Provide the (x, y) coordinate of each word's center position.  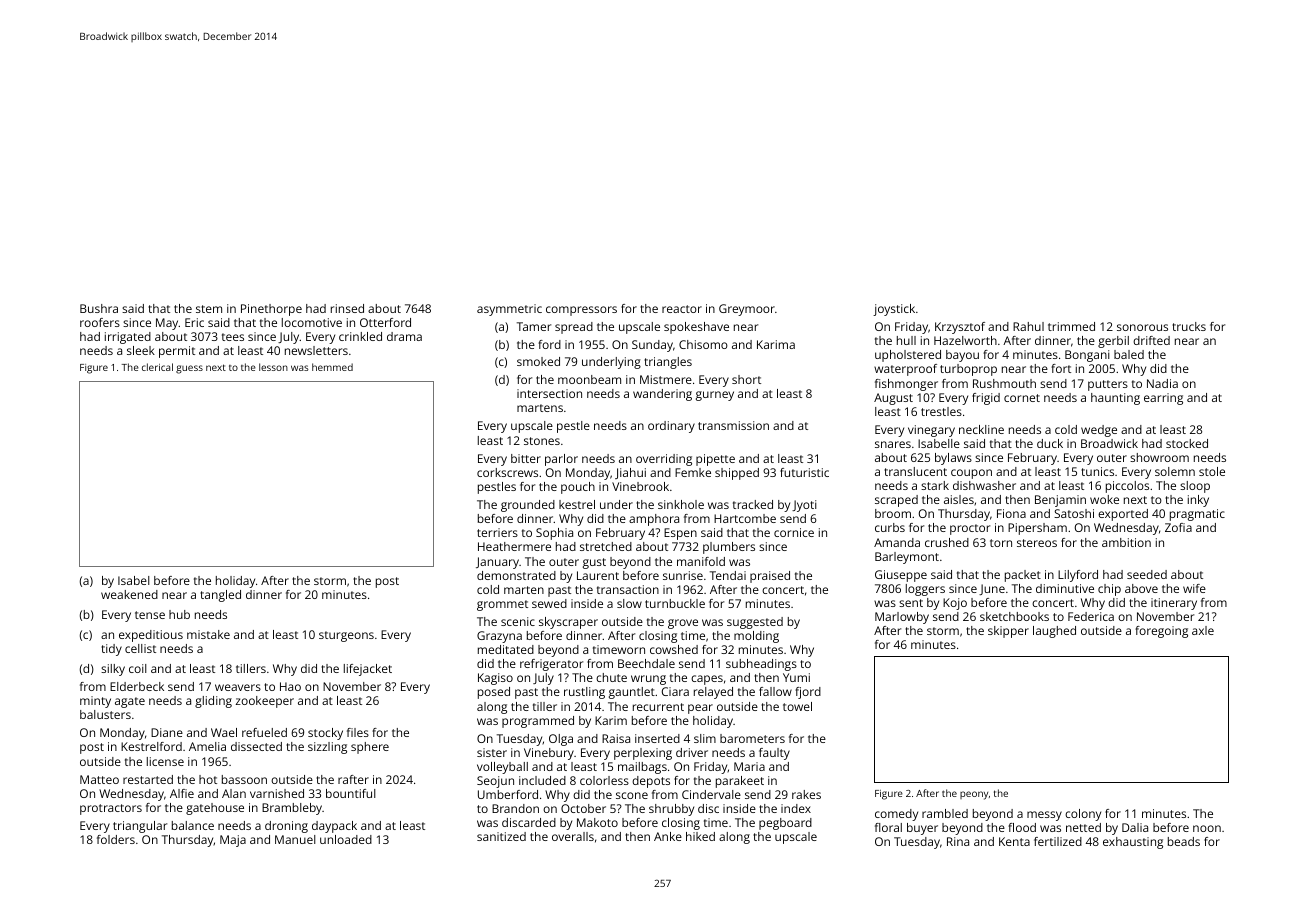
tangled (220, 596)
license (165, 761)
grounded (528, 506)
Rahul (1028, 326)
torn (1001, 543)
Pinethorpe (271, 310)
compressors (581, 311)
